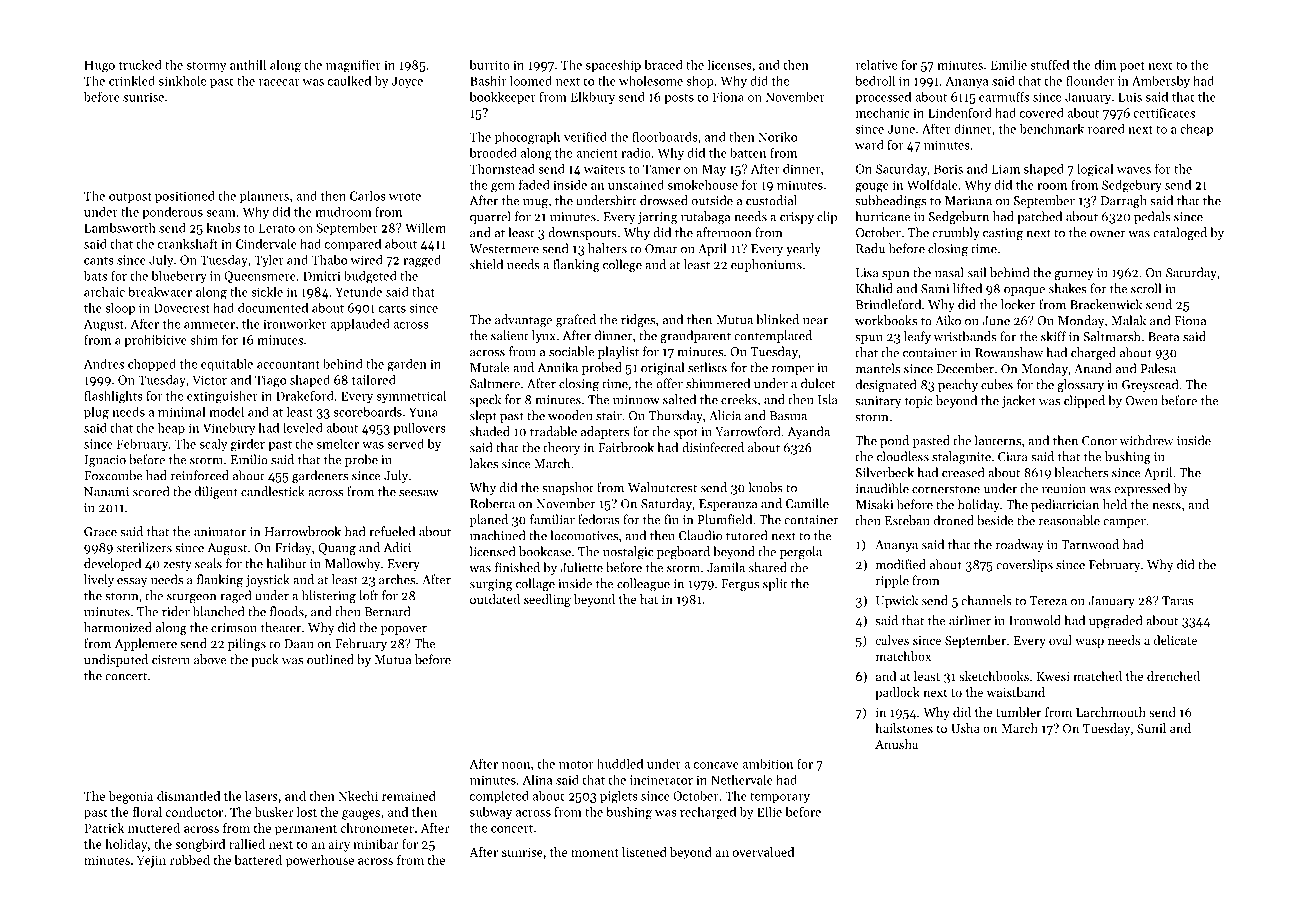 The height and width of the screenshot is (924, 1308). Describe the element at coordinates (279, 82) in the screenshot. I see `racecar` at that location.
